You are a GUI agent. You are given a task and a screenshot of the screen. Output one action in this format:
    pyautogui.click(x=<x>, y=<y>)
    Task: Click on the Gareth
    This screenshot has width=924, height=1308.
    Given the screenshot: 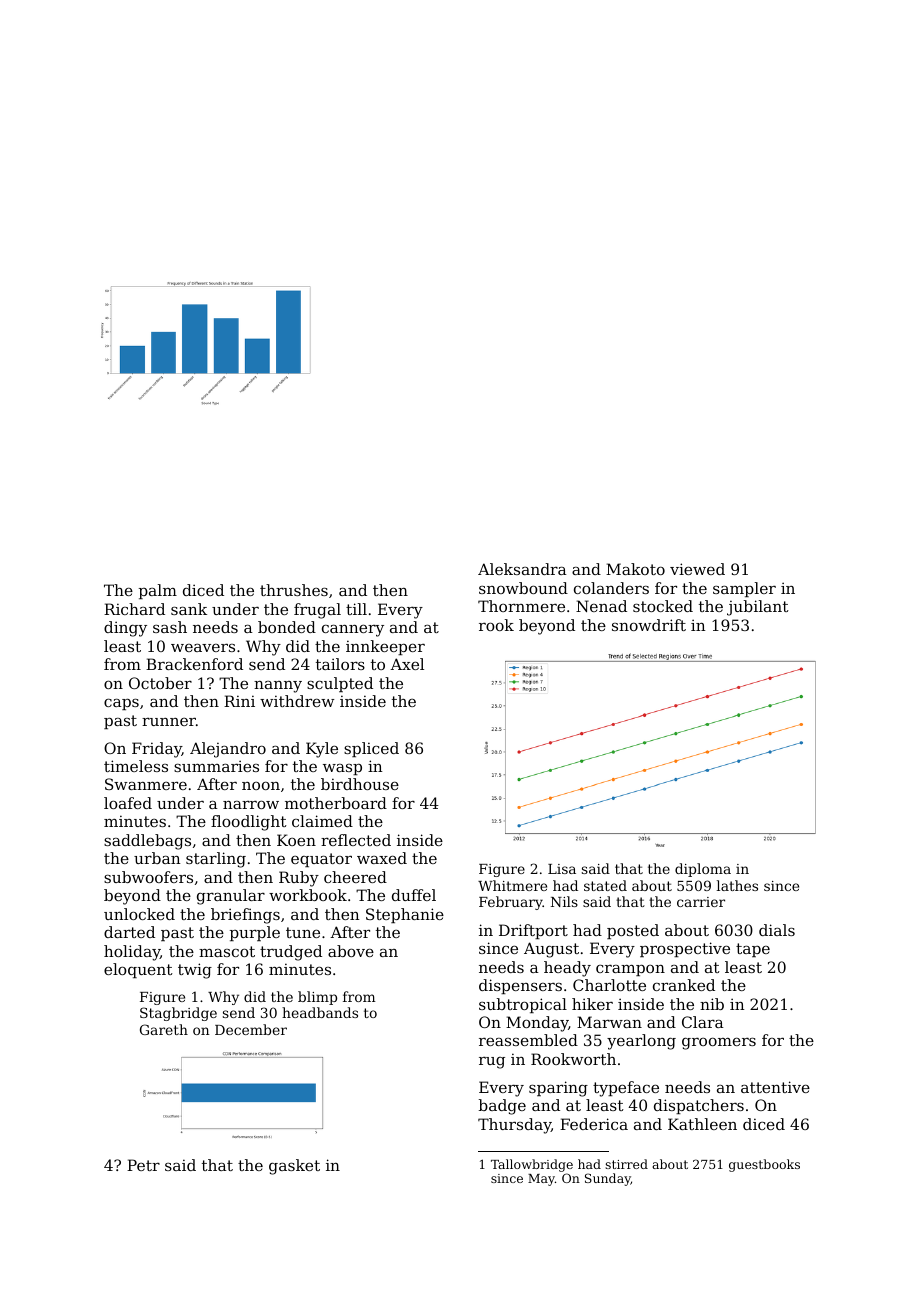 What is the action you would take?
    pyautogui.click(x=164, y=1029)
